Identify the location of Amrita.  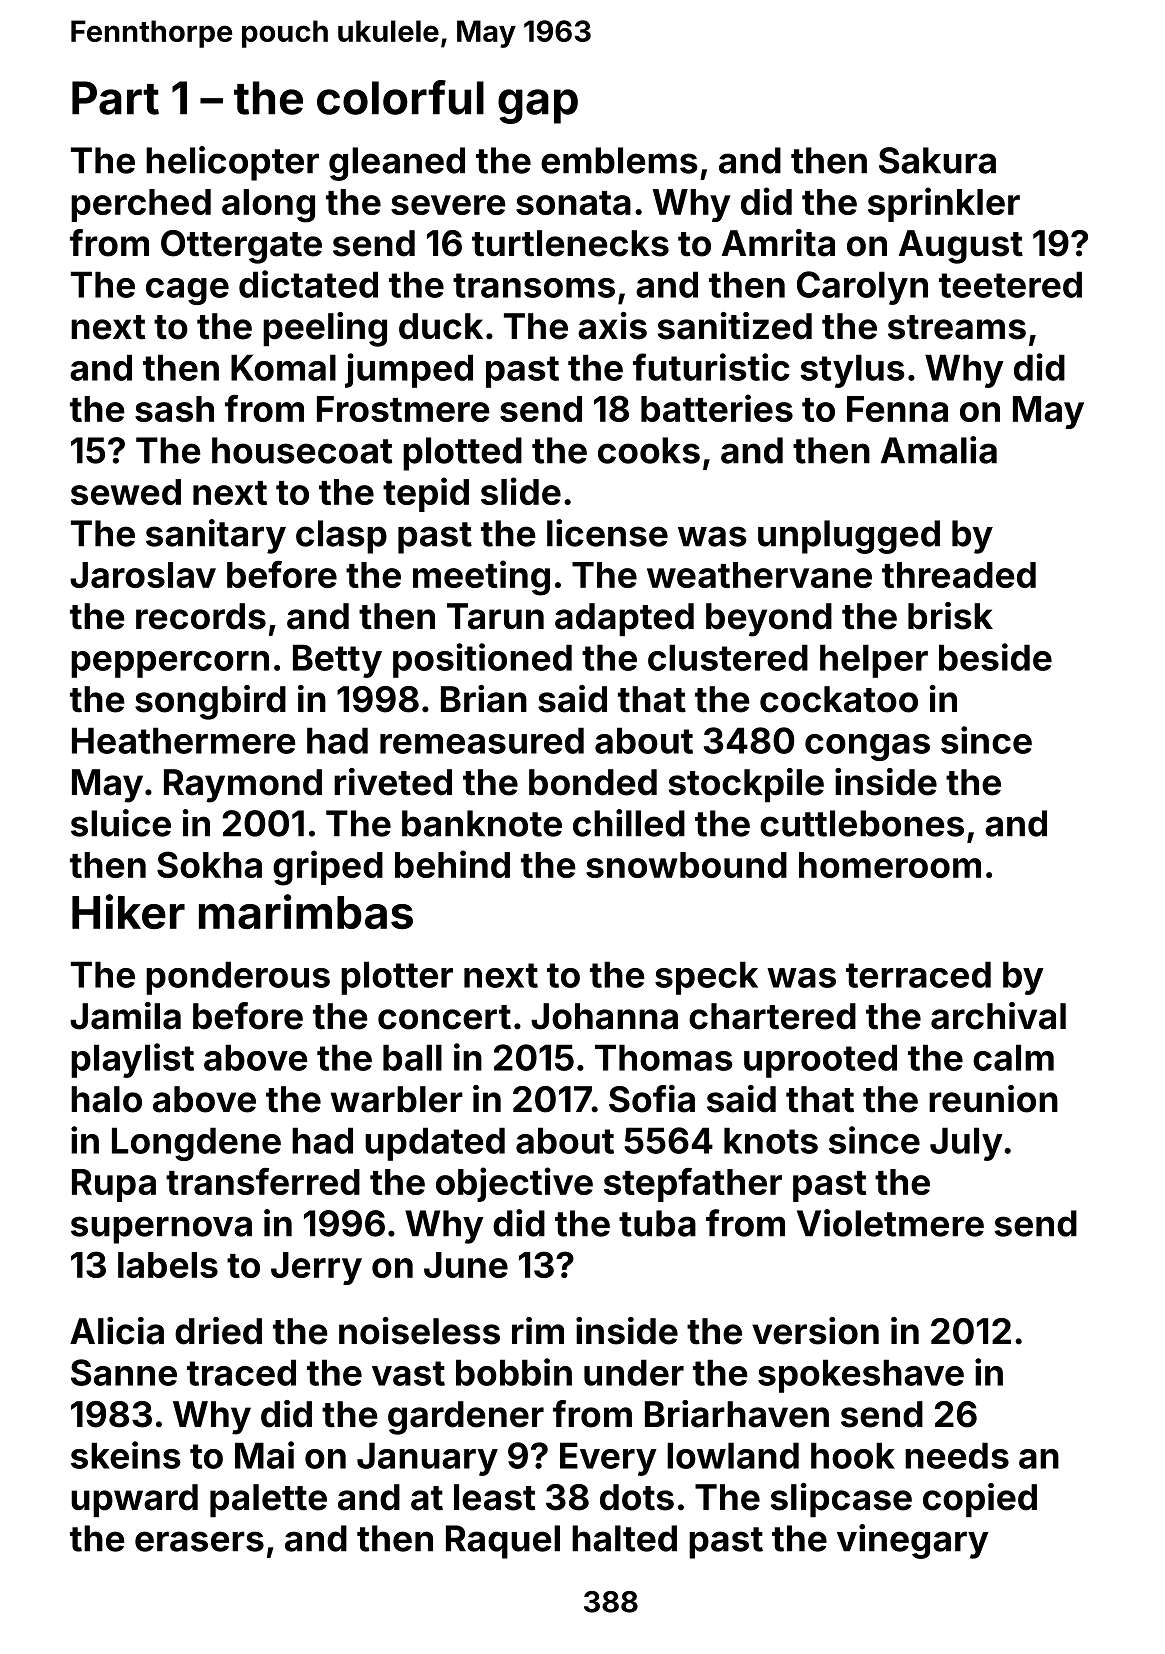
(778, 243).
